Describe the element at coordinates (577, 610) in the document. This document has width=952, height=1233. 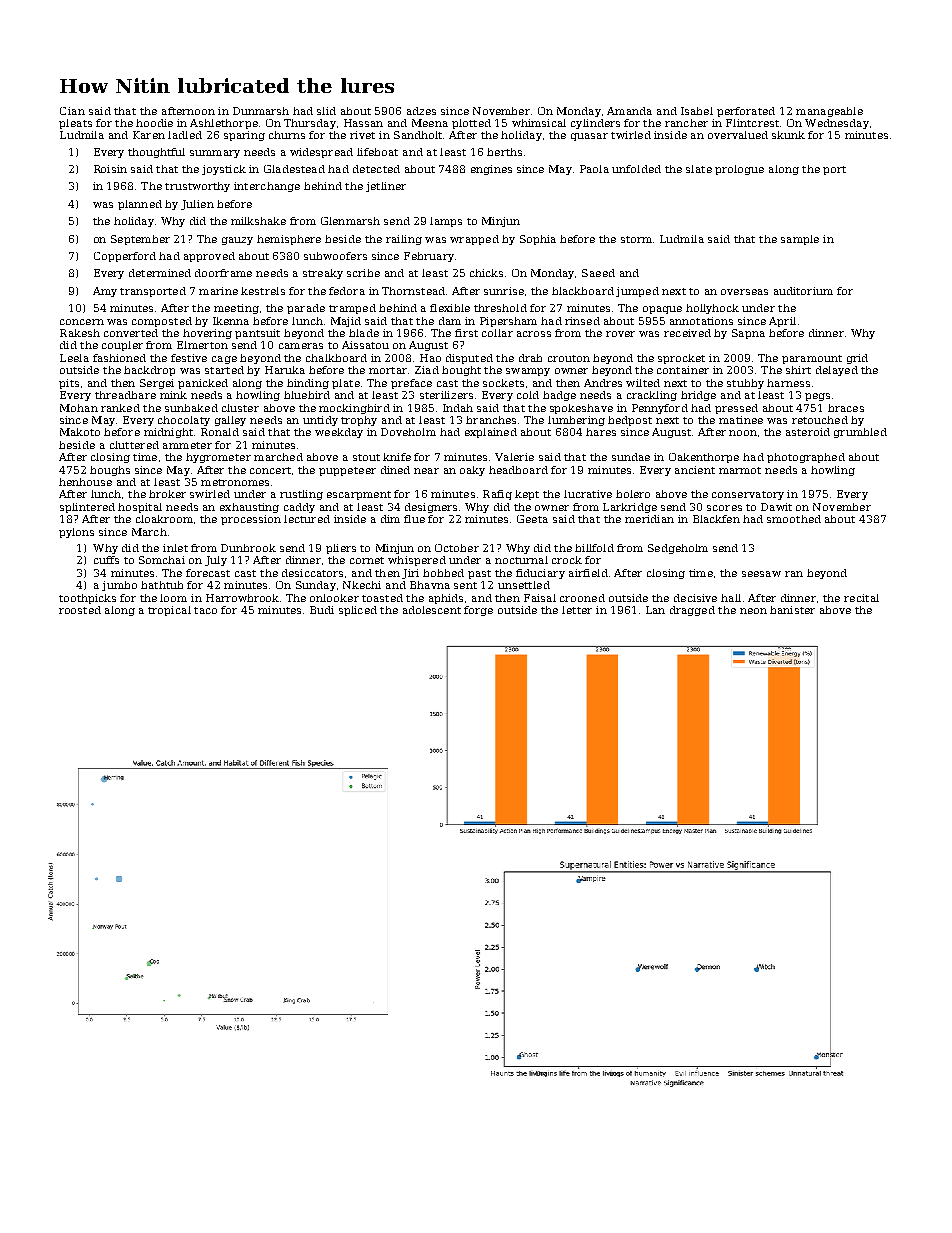
I see `letter` at that location.
